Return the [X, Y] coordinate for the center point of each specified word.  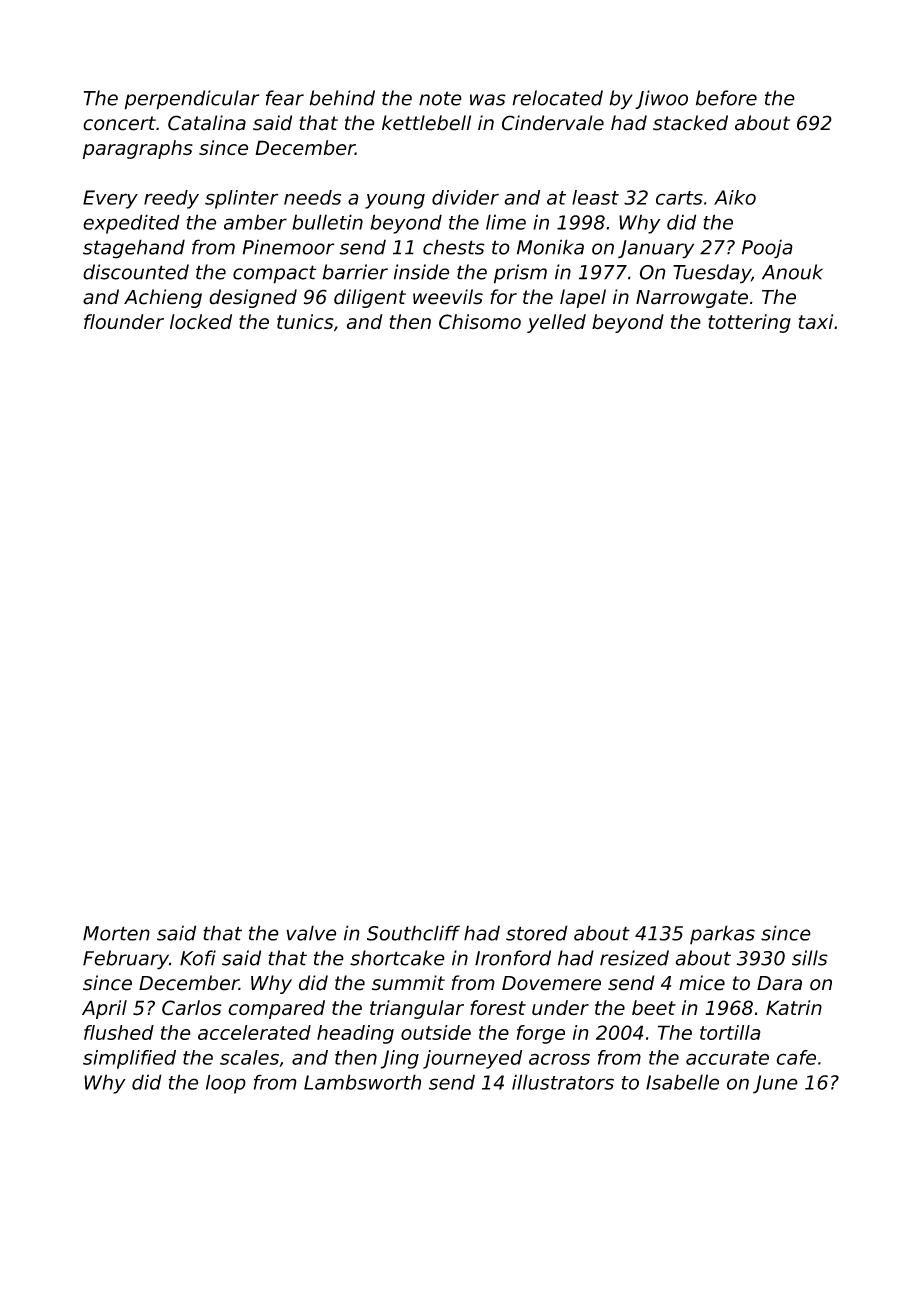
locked [201, 322]
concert [119, 123]
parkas [722, 935]
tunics [305, 322]
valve [311, 933]
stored [537, 933]
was [488, 100]
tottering [749, 323]
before [726, 98]
